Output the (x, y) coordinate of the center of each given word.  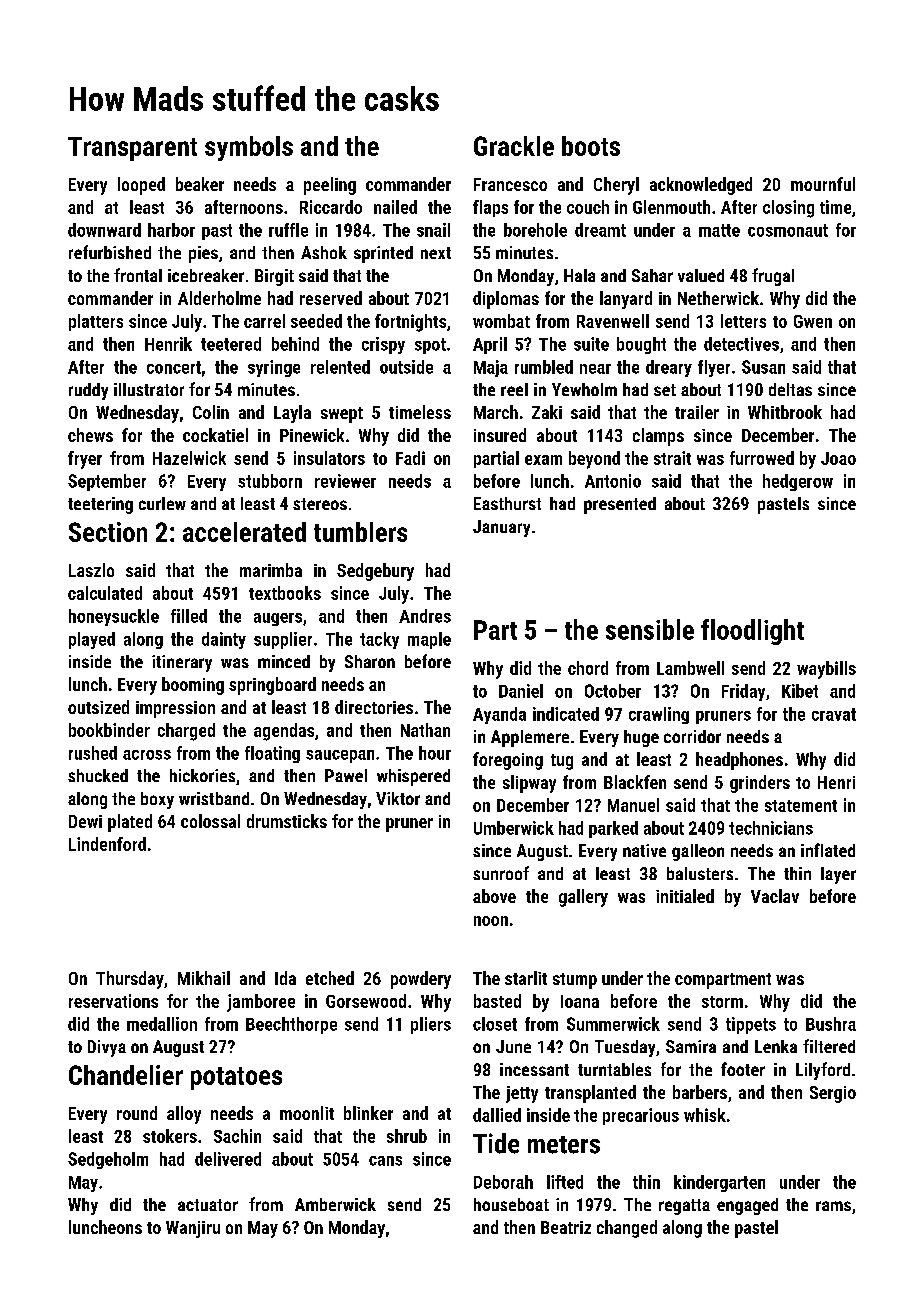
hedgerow (798, 482)
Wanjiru (193, 1229)
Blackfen (635, 782)
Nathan (425, 730)
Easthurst (507, 503)
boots (591, 146)
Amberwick (335, 1204)
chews (90, 435)
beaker (200, 184)
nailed (395, 207)
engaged (747, 1206)
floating (272, 754)
